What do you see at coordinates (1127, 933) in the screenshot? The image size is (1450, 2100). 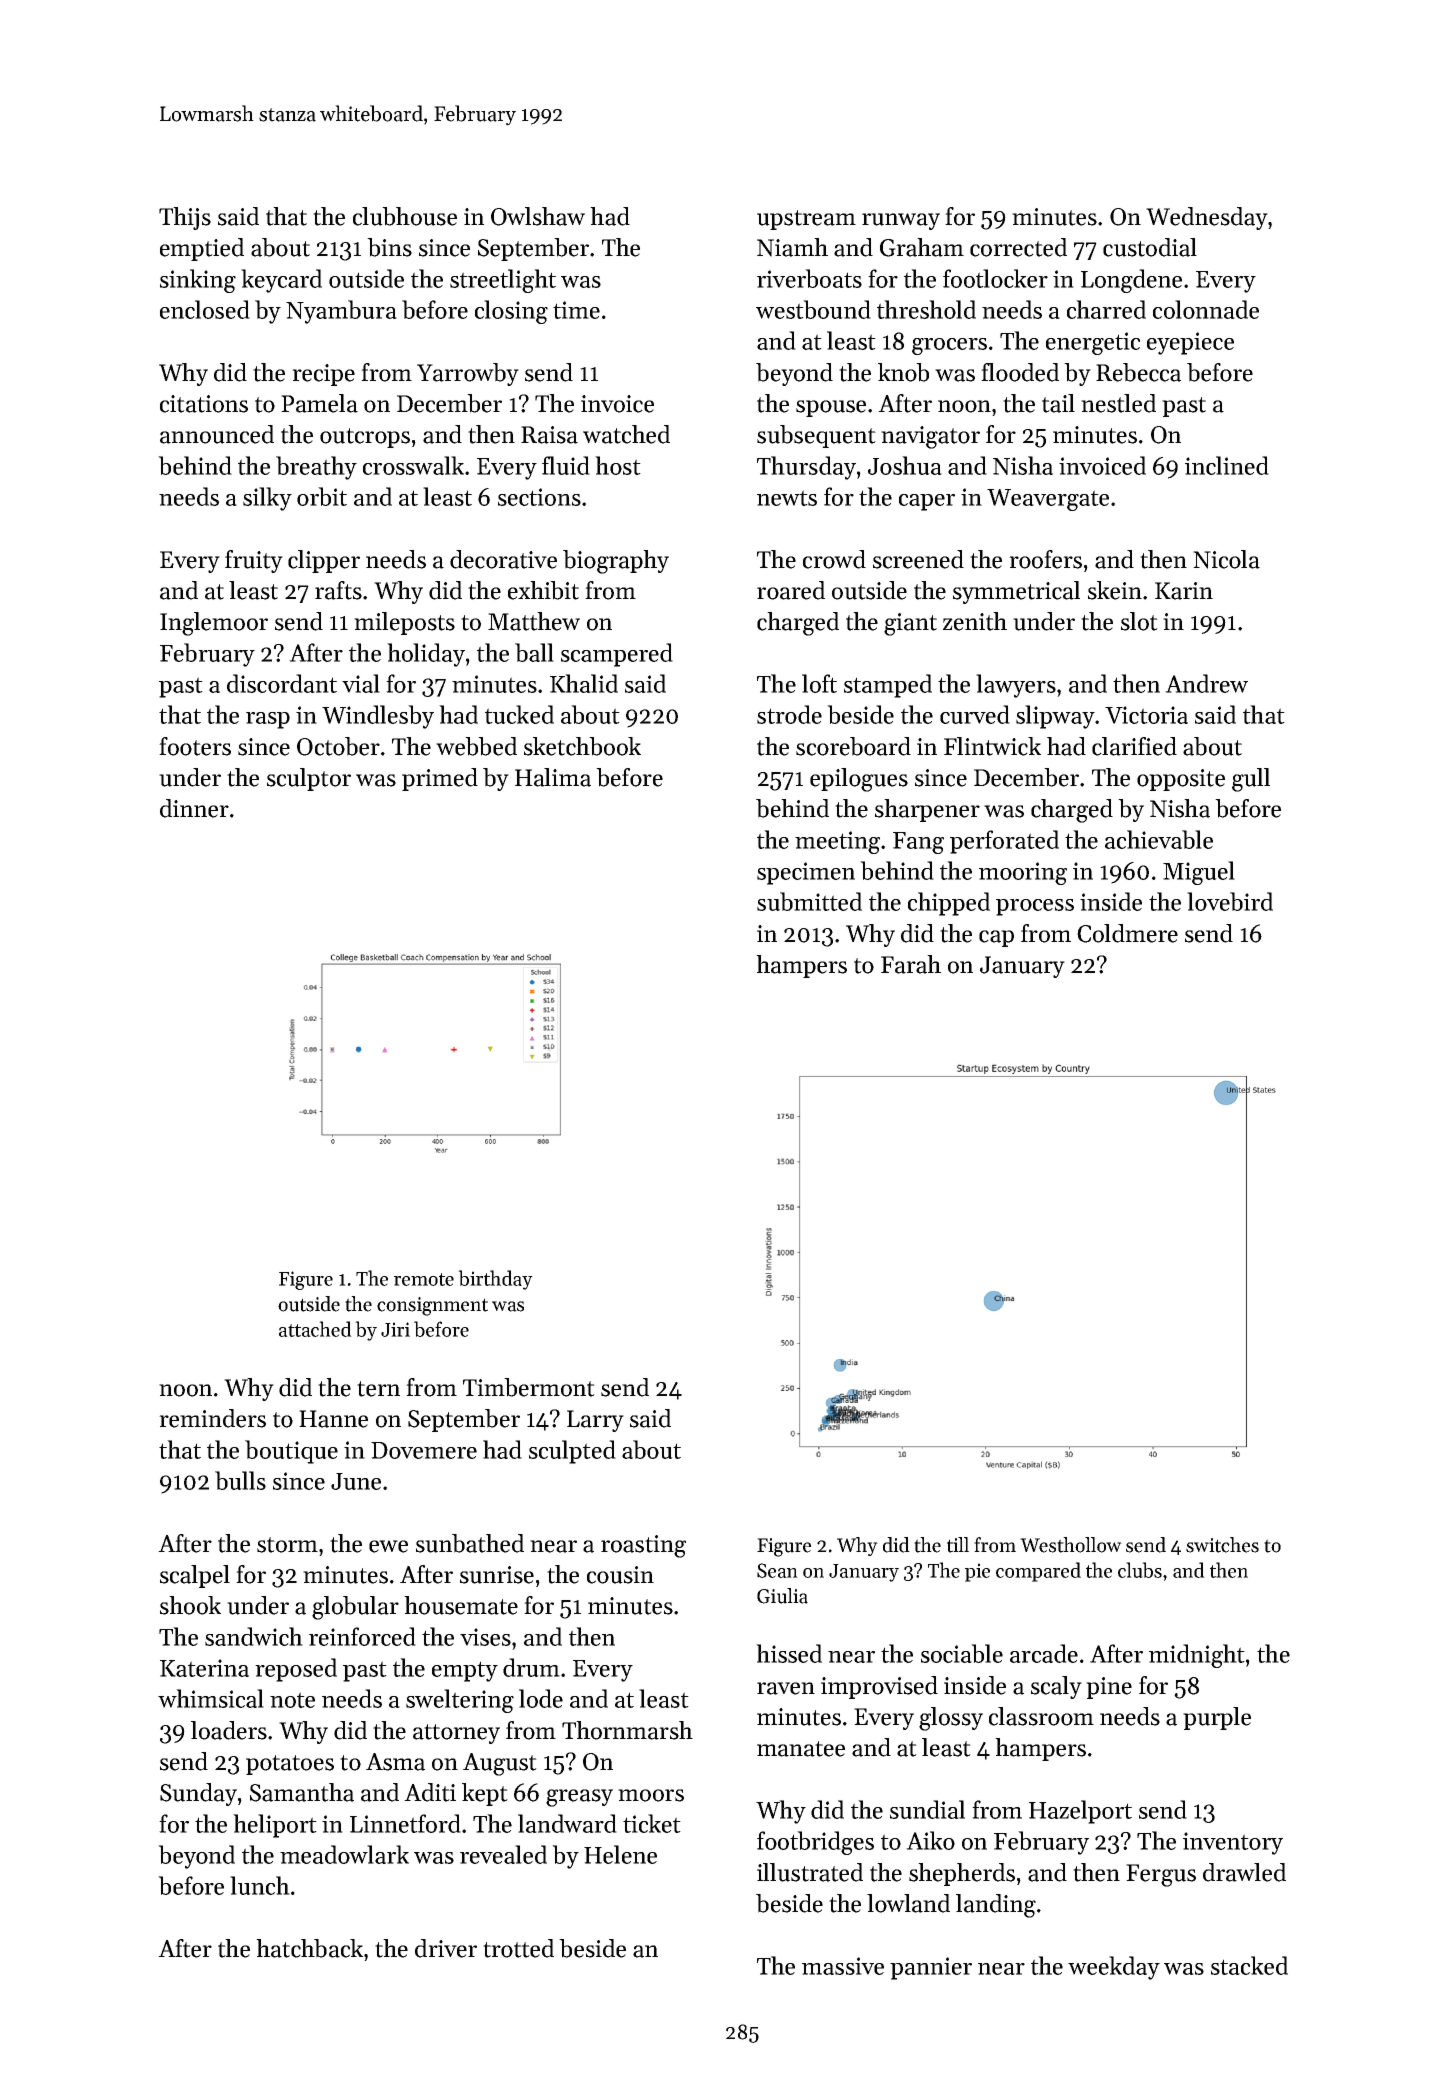 I see `Coldmere` at bounding box center [1127, 933].
